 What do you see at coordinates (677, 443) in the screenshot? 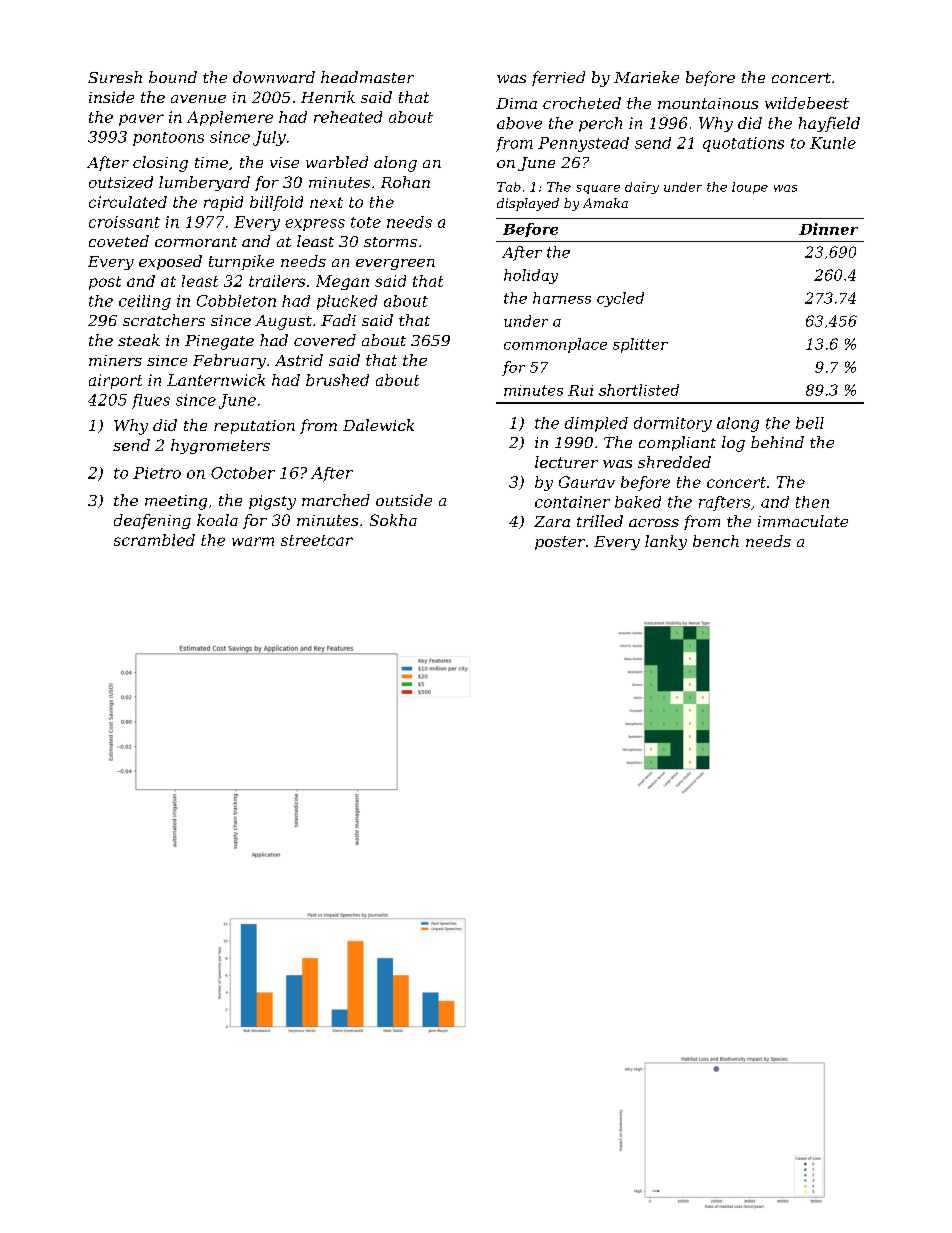
I see `compliant` at bounding box center [677, 443].
